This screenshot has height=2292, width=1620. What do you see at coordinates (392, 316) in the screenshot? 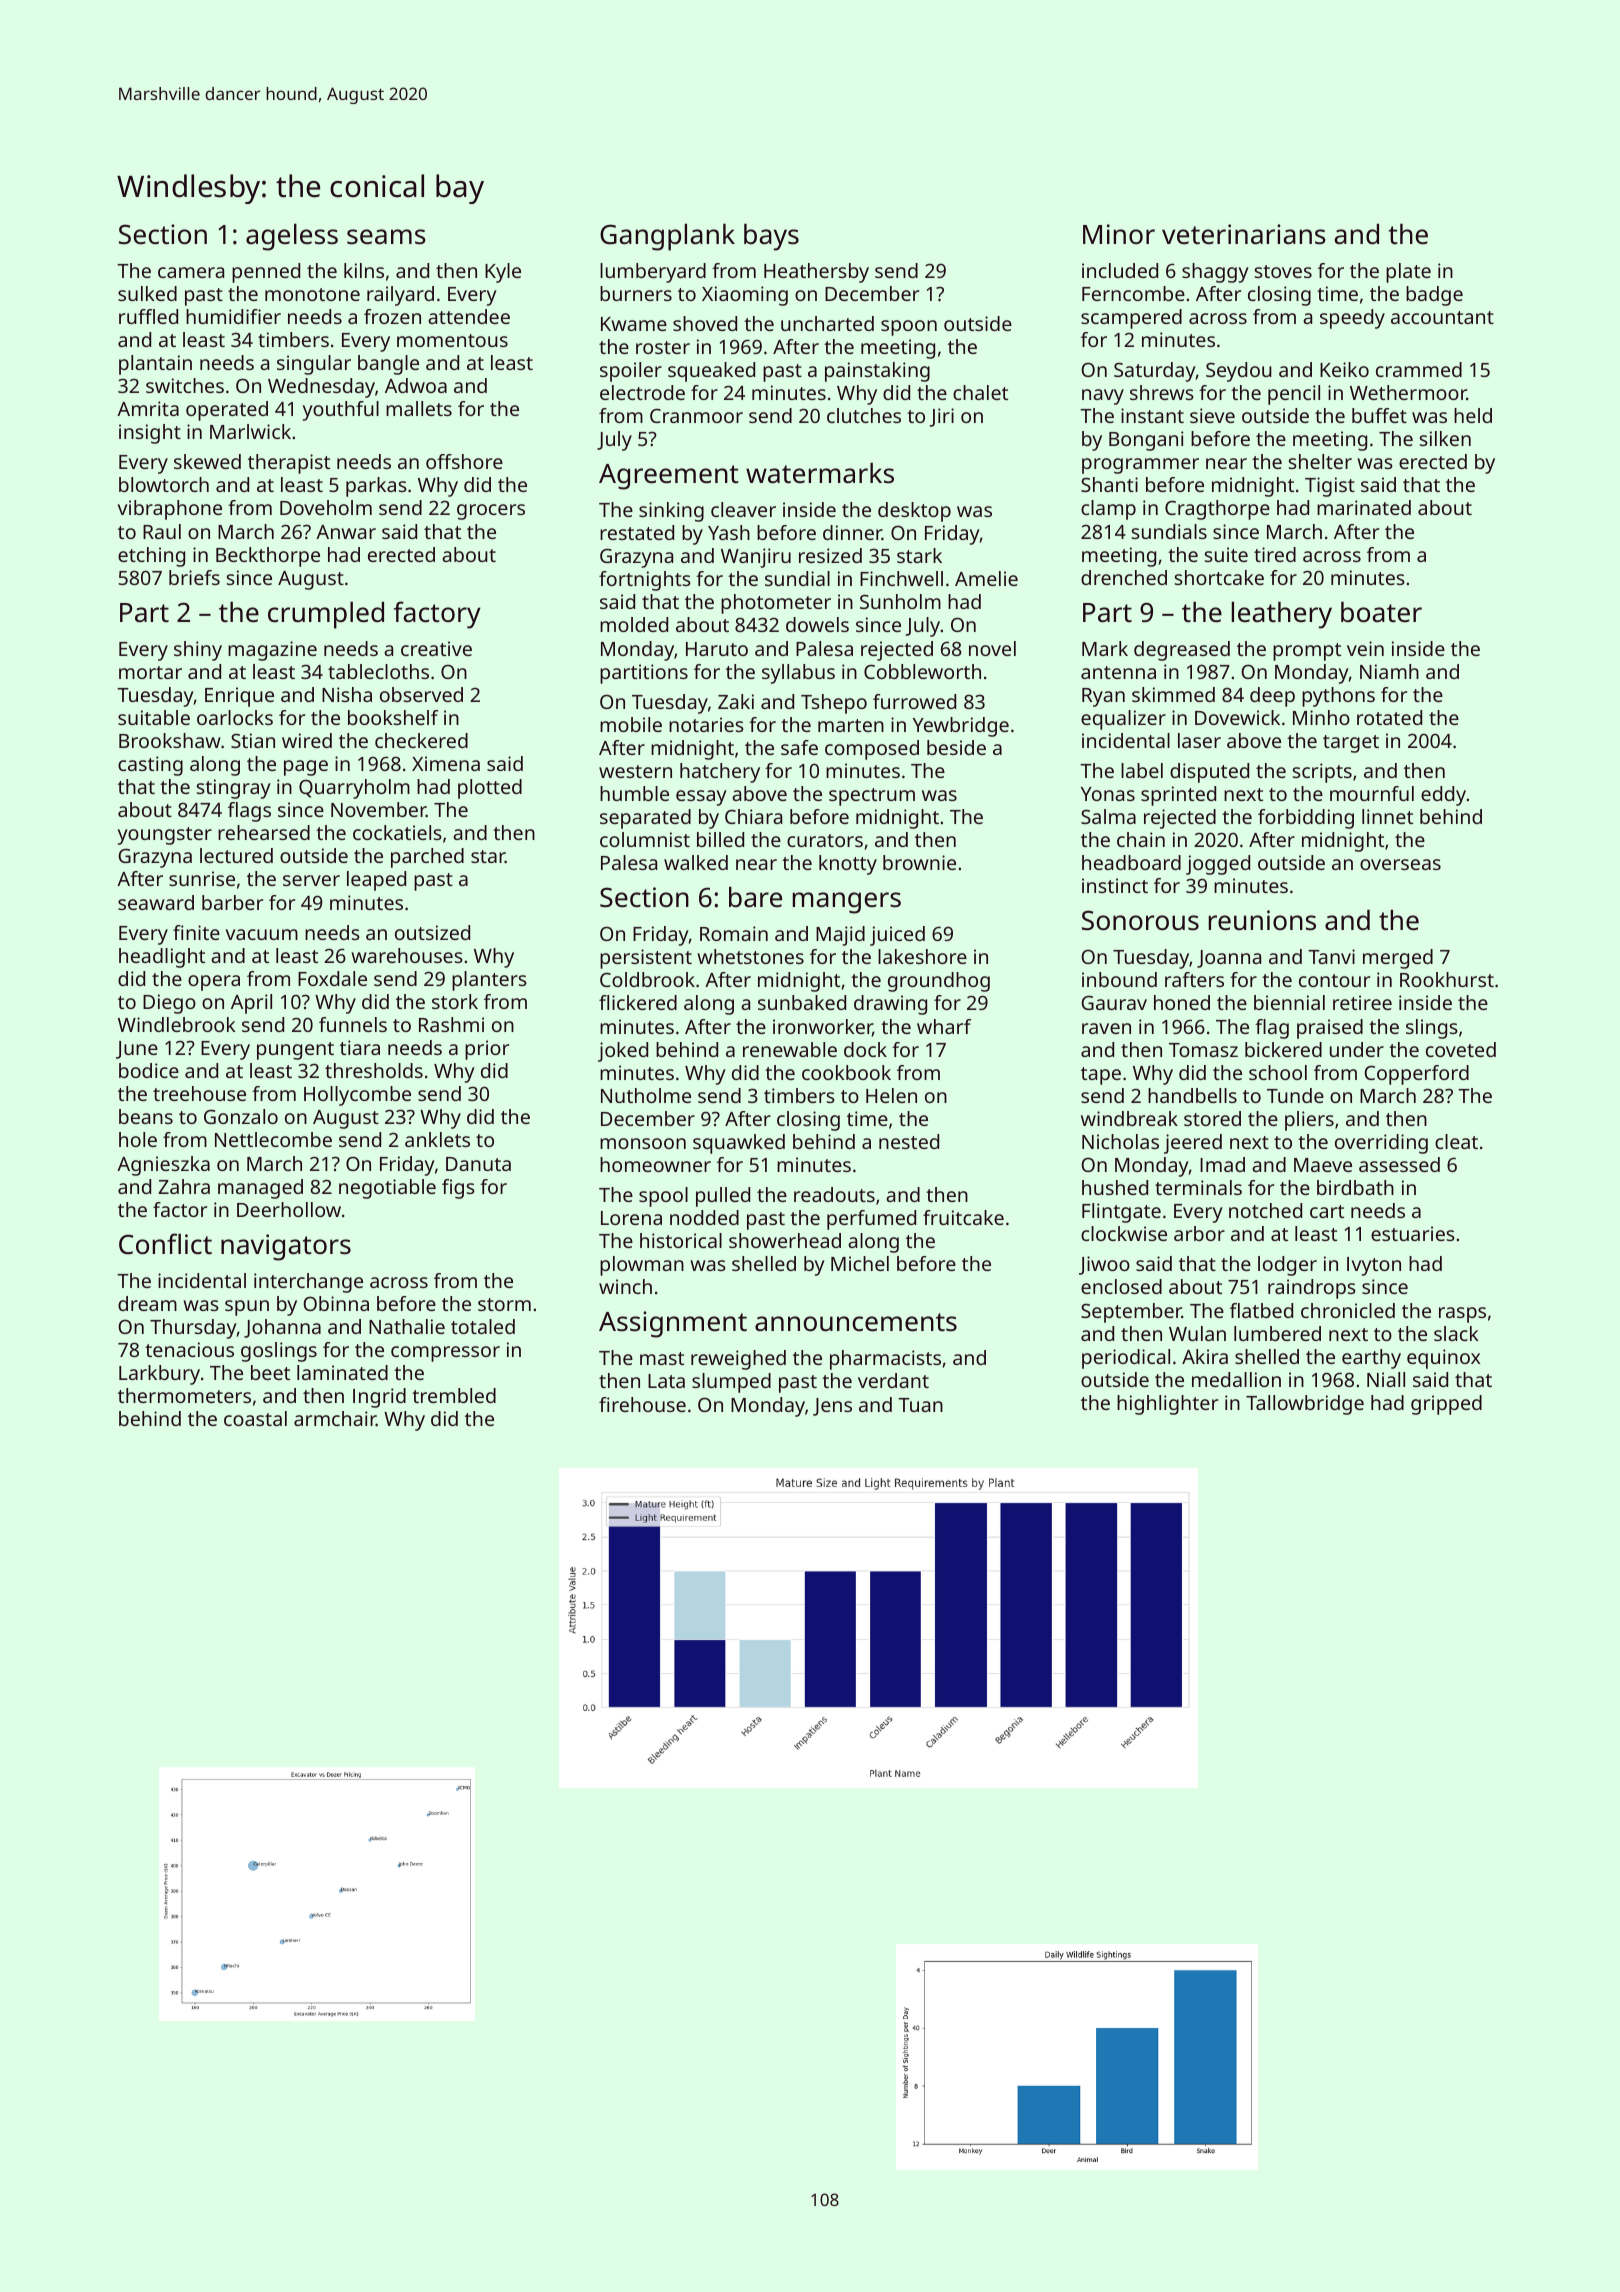
I see `frozen` at bounding box center [392, 316].
